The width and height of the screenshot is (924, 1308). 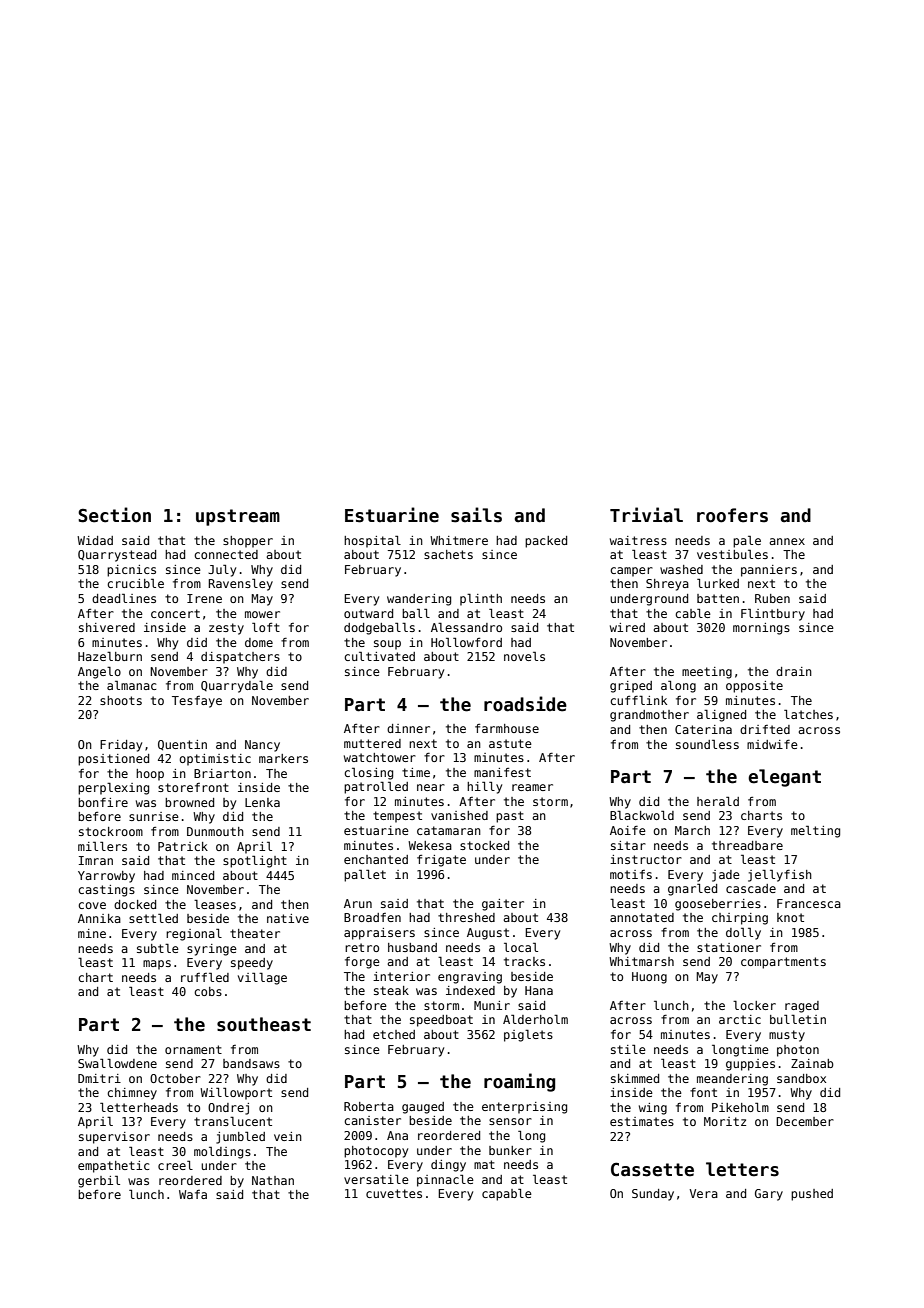 What do you see at coordinates (732, 515) in the screenshot?
I see `roofers` at bounding box center [732, 515].
